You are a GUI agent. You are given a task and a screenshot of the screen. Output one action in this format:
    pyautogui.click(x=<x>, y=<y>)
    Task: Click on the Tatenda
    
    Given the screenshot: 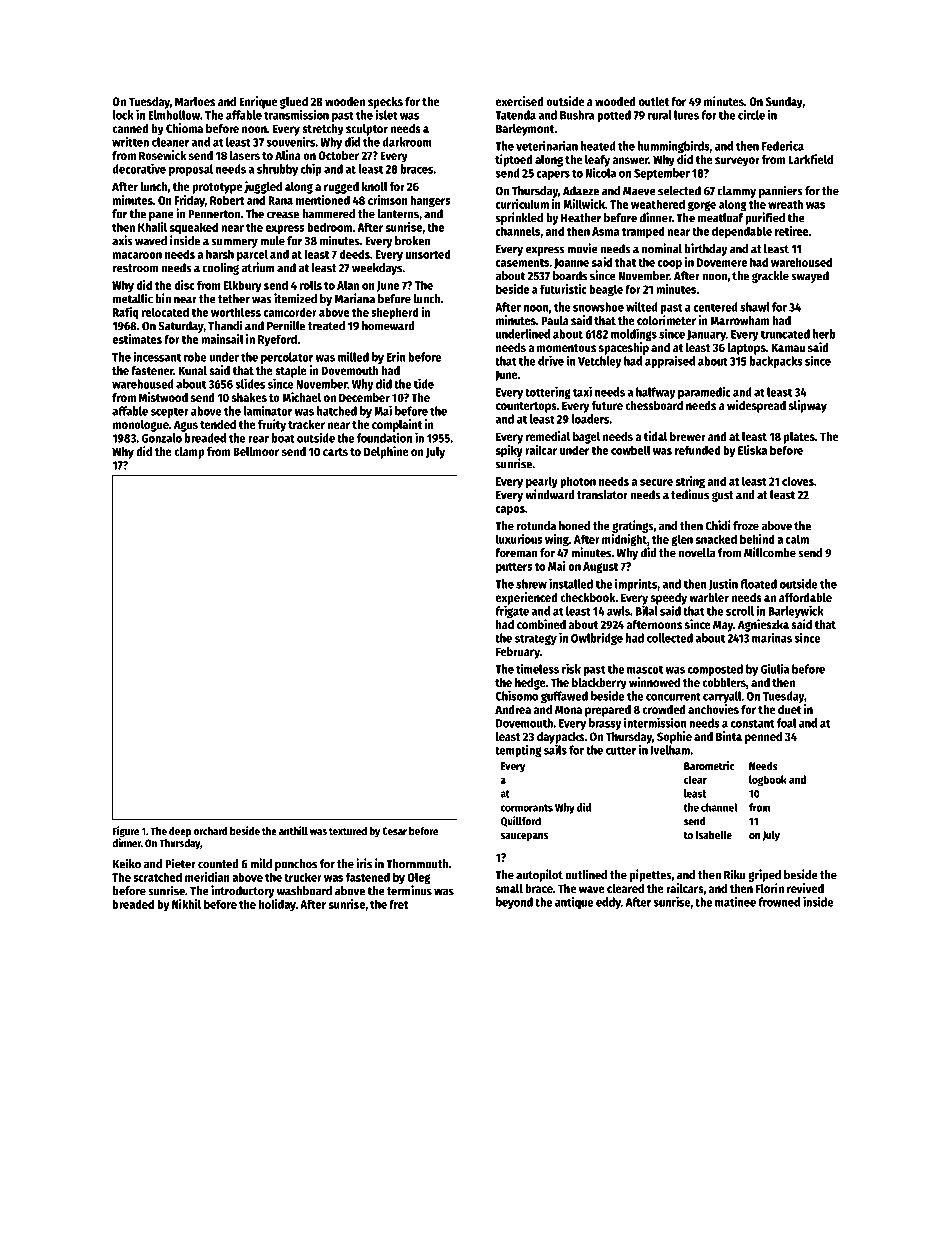 What is the action you would take?
    pyautogui.click(x=515, y=115)
